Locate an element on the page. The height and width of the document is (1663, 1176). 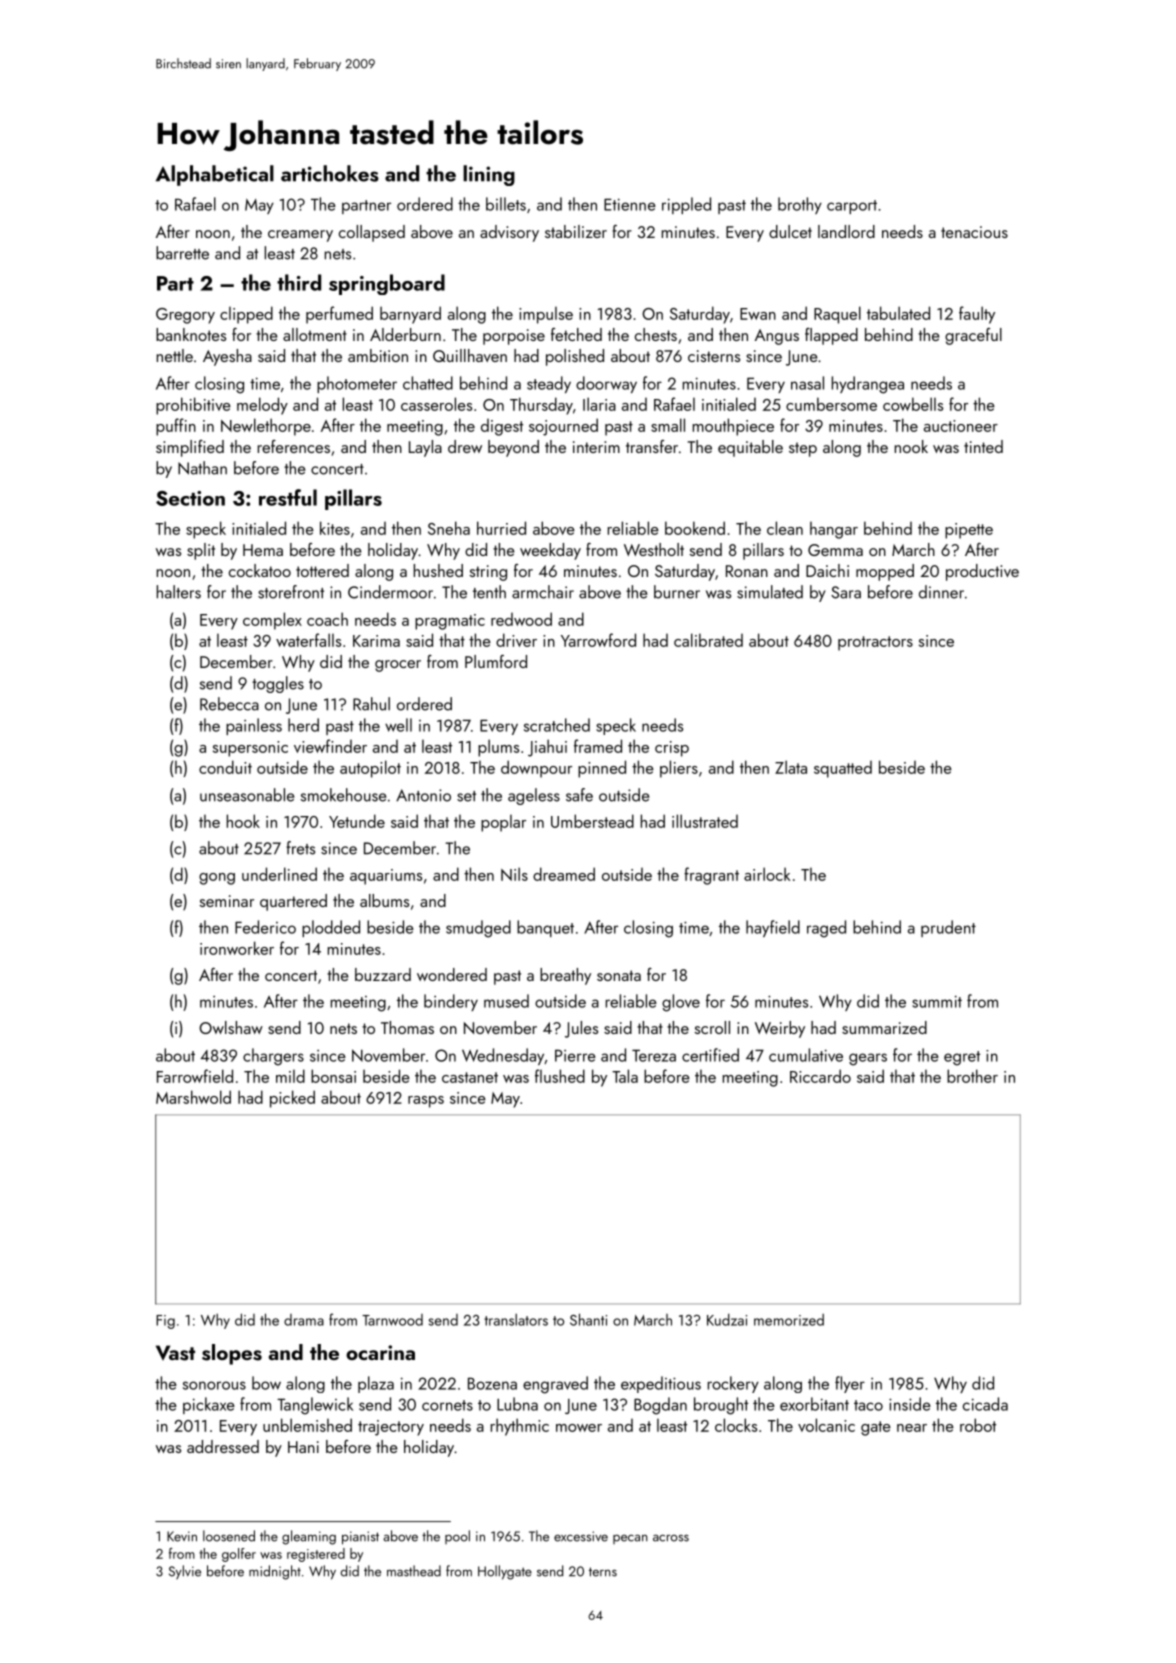
prudent is located at coordinates (948, 928).
